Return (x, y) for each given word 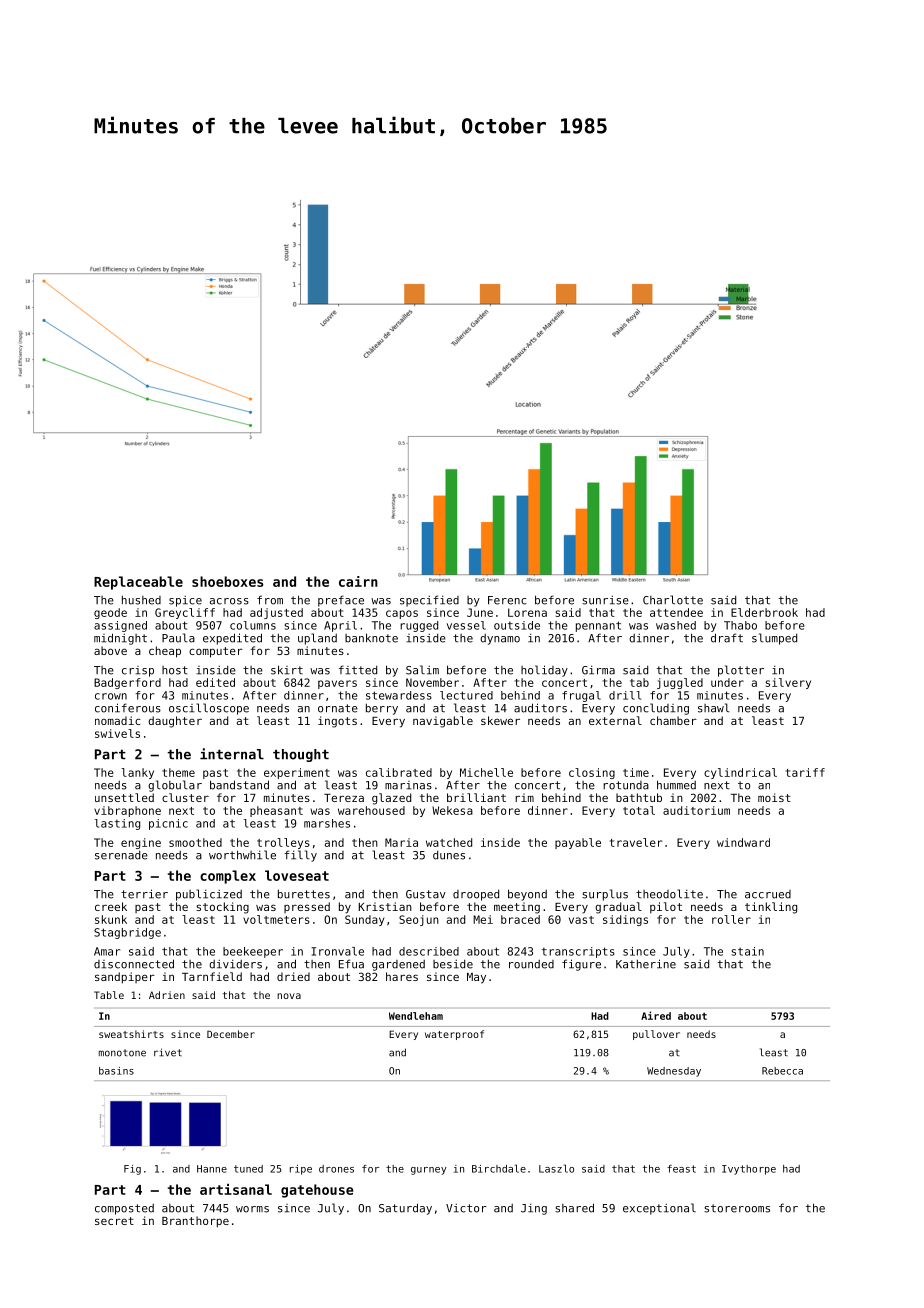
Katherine (646, 964)
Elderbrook (764, 612)
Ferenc (507, 600)
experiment (297, 773)
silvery (788, 683)
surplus (605, 895)
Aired (656, 1015)
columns (253, 625)
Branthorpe (195, 1222)
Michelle (486, 772)
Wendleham (416, 1016)
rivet (168, 1052)
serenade (121, 855)
